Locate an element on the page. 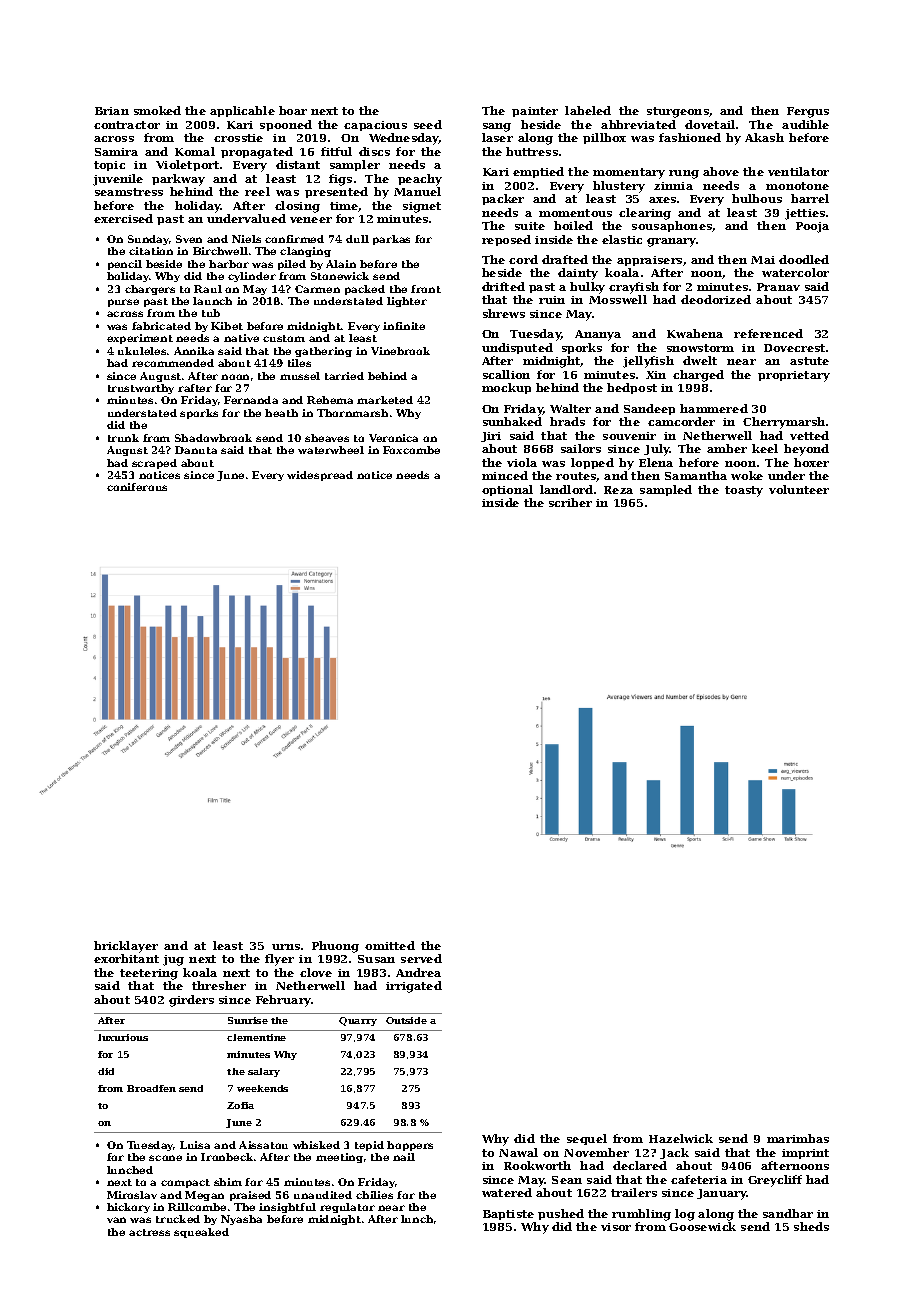  Andrea is located at coordinates (418, 972).
